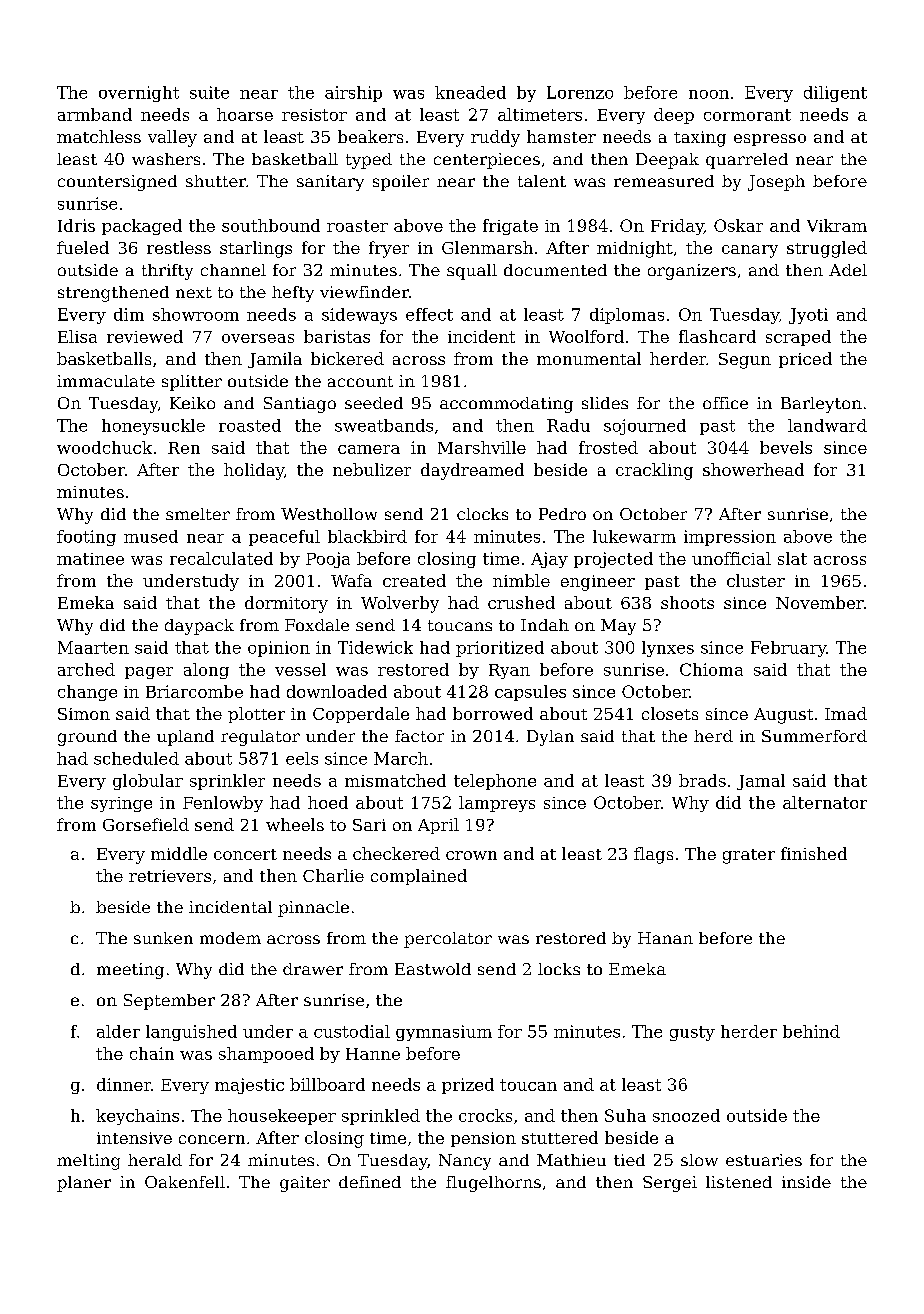  I want to click on syringe, so click(121, 804).
